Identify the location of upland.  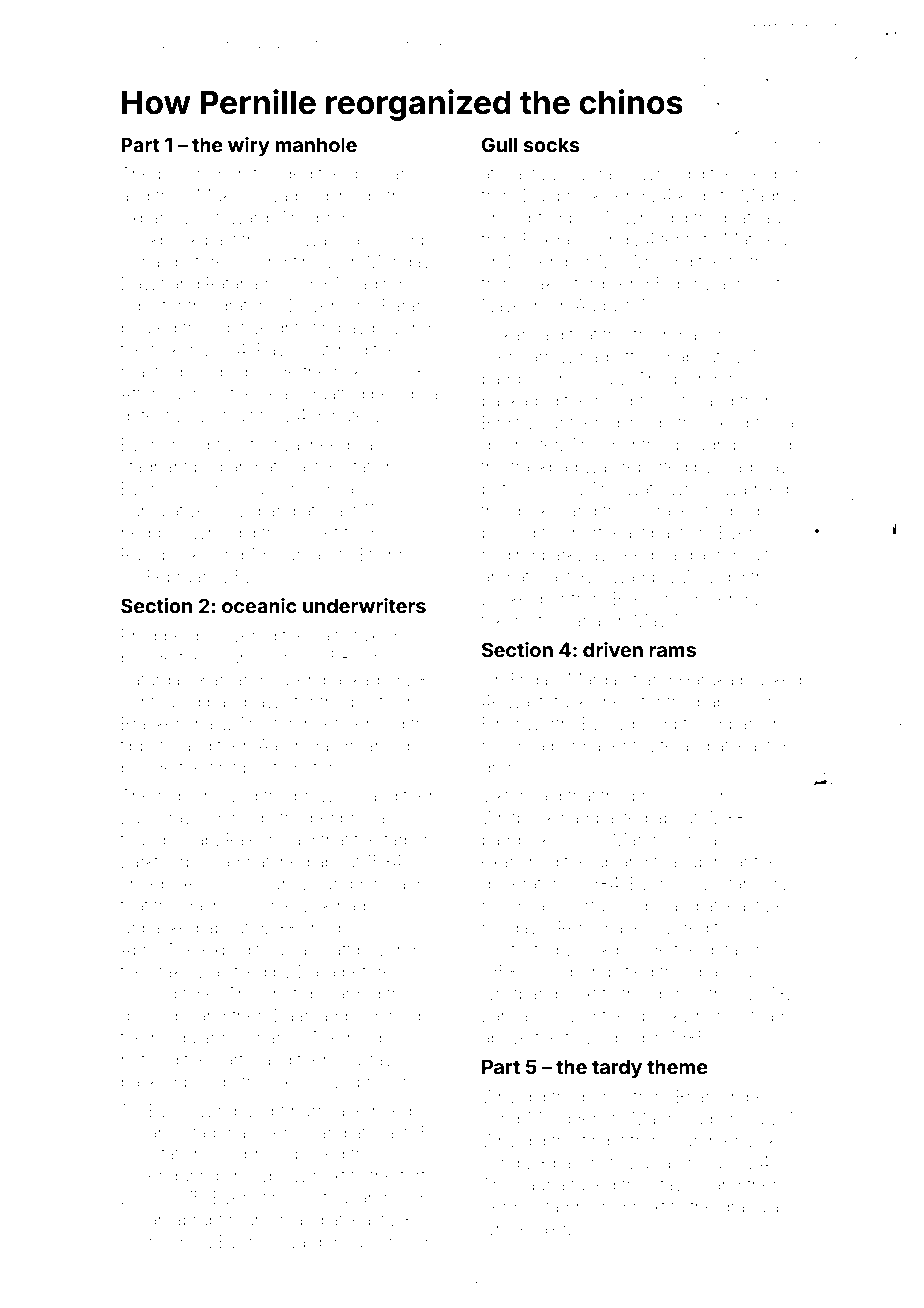
(622, 863).
